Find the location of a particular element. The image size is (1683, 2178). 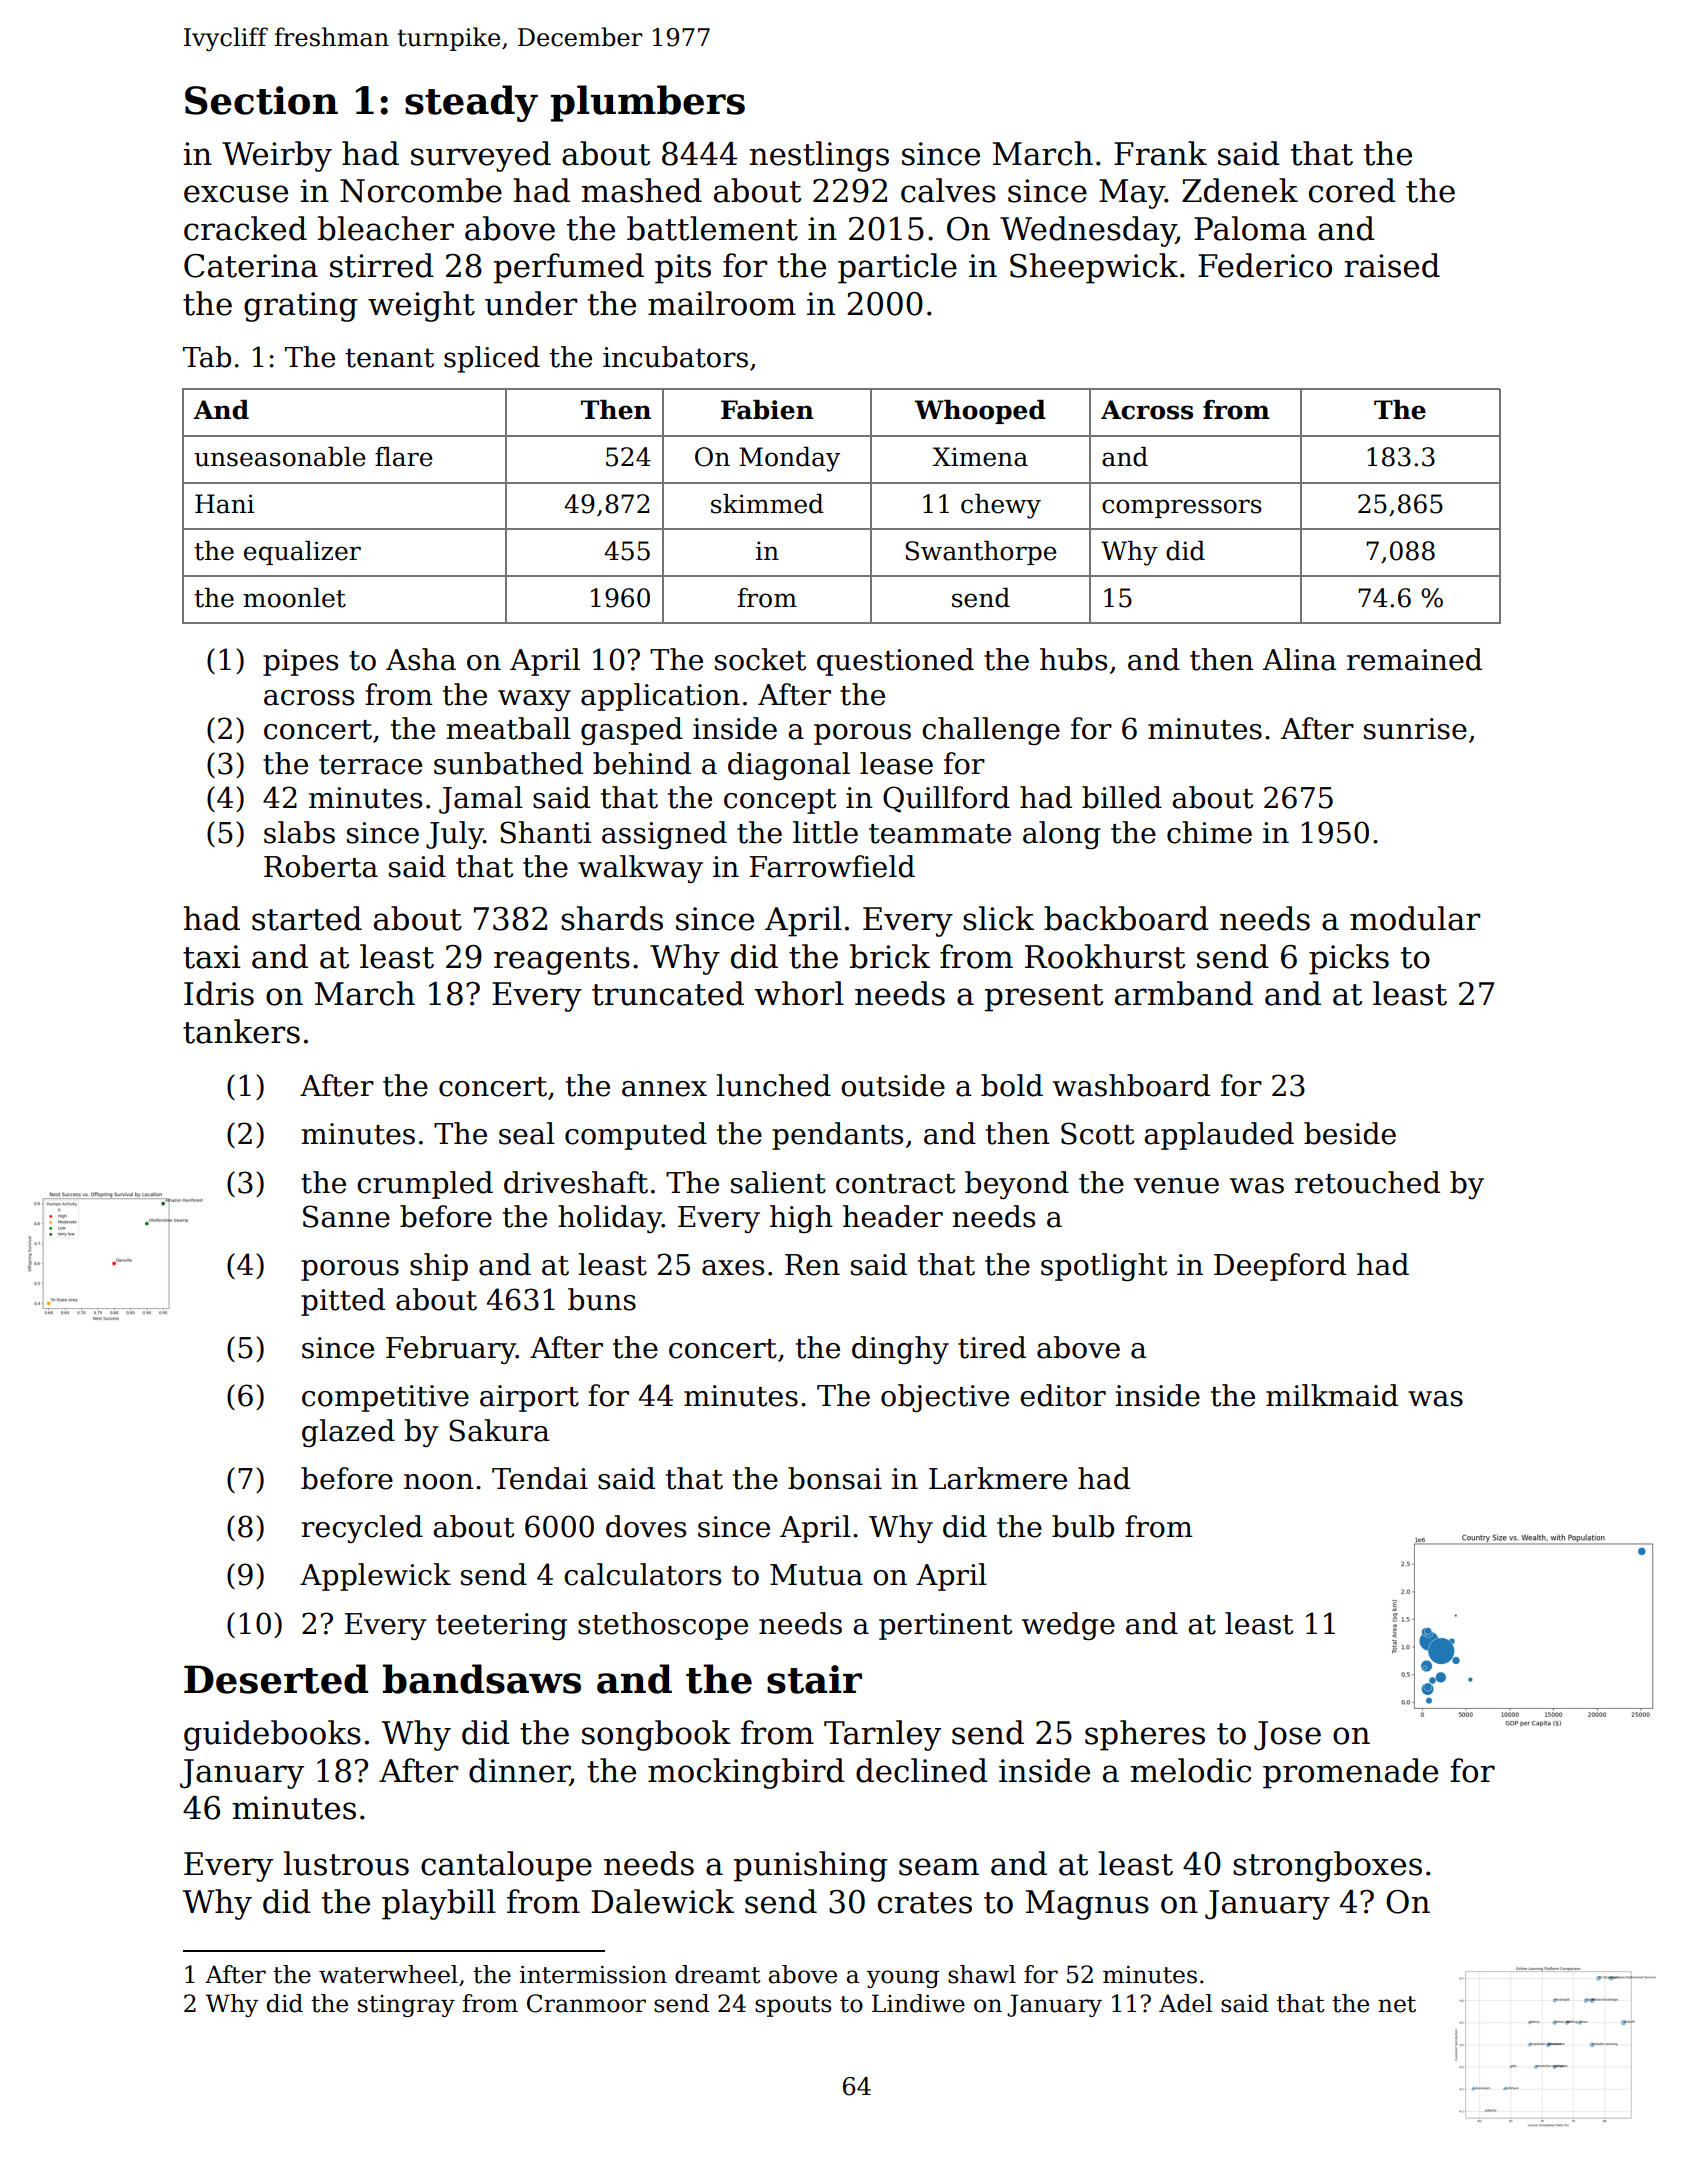

buns is located at coordinates (602, 1299).
